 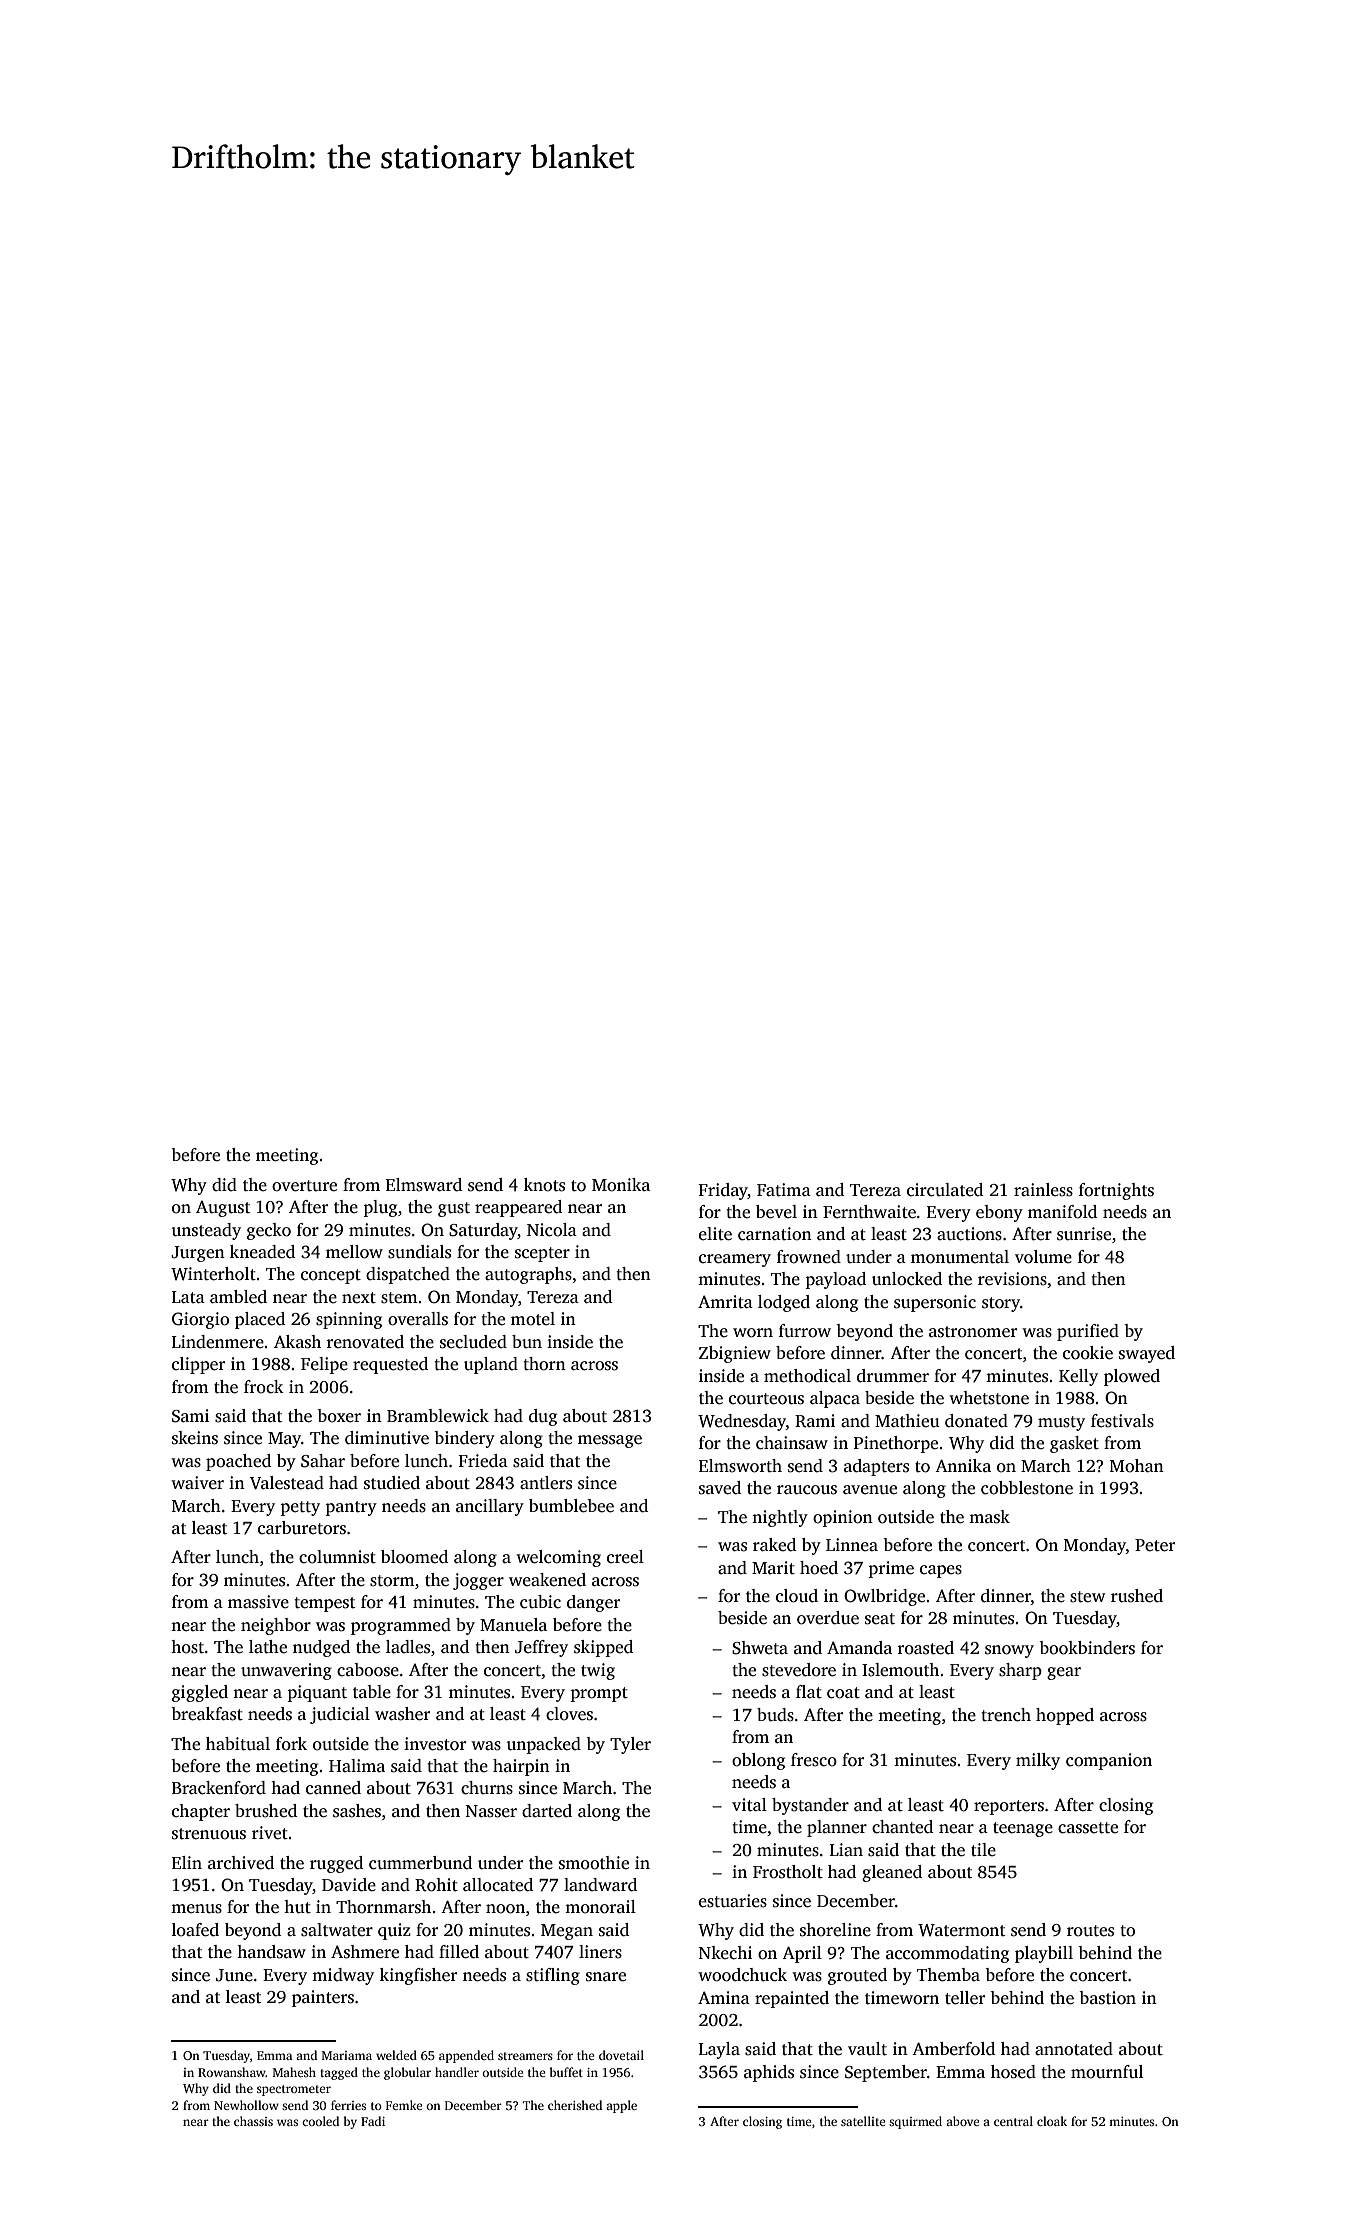 What do you see at coordinates (1043, 1190) in the page?
I see `rainless` at bounding box center [1043, 1190].
